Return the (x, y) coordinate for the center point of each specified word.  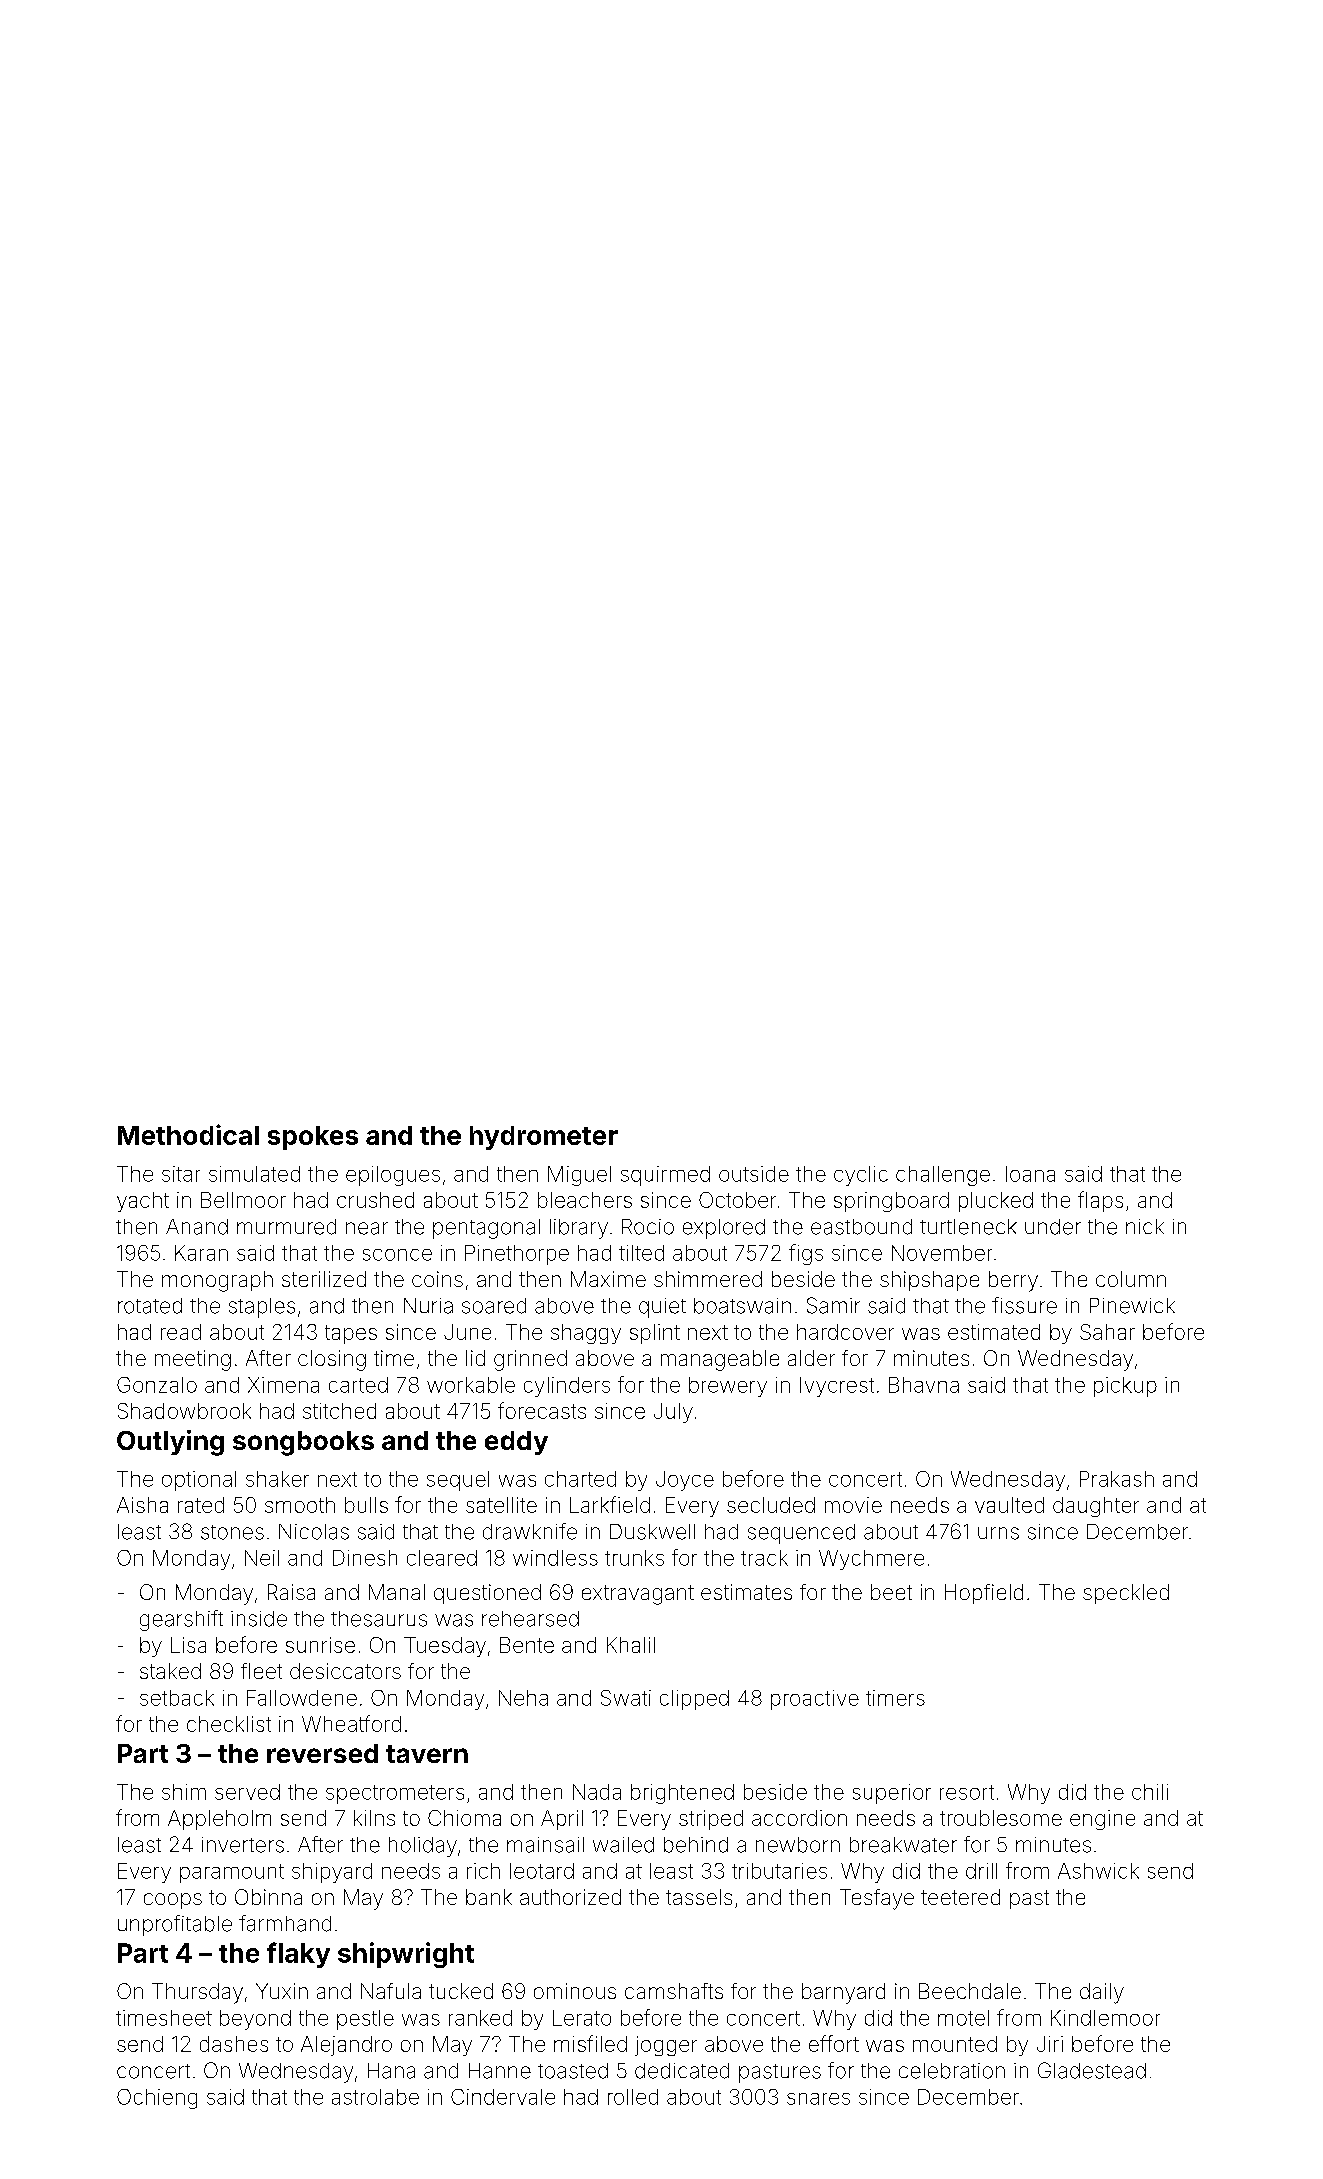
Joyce (685, 1481)
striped (711, 1820)
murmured (286, 1227)
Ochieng (157, 2099)
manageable (720, 1360)
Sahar (1107, 1332)
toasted (573, 2071)
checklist (229, 1724)
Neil (262, 1558)
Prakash (1117, 1479)
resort (967, 1792)
